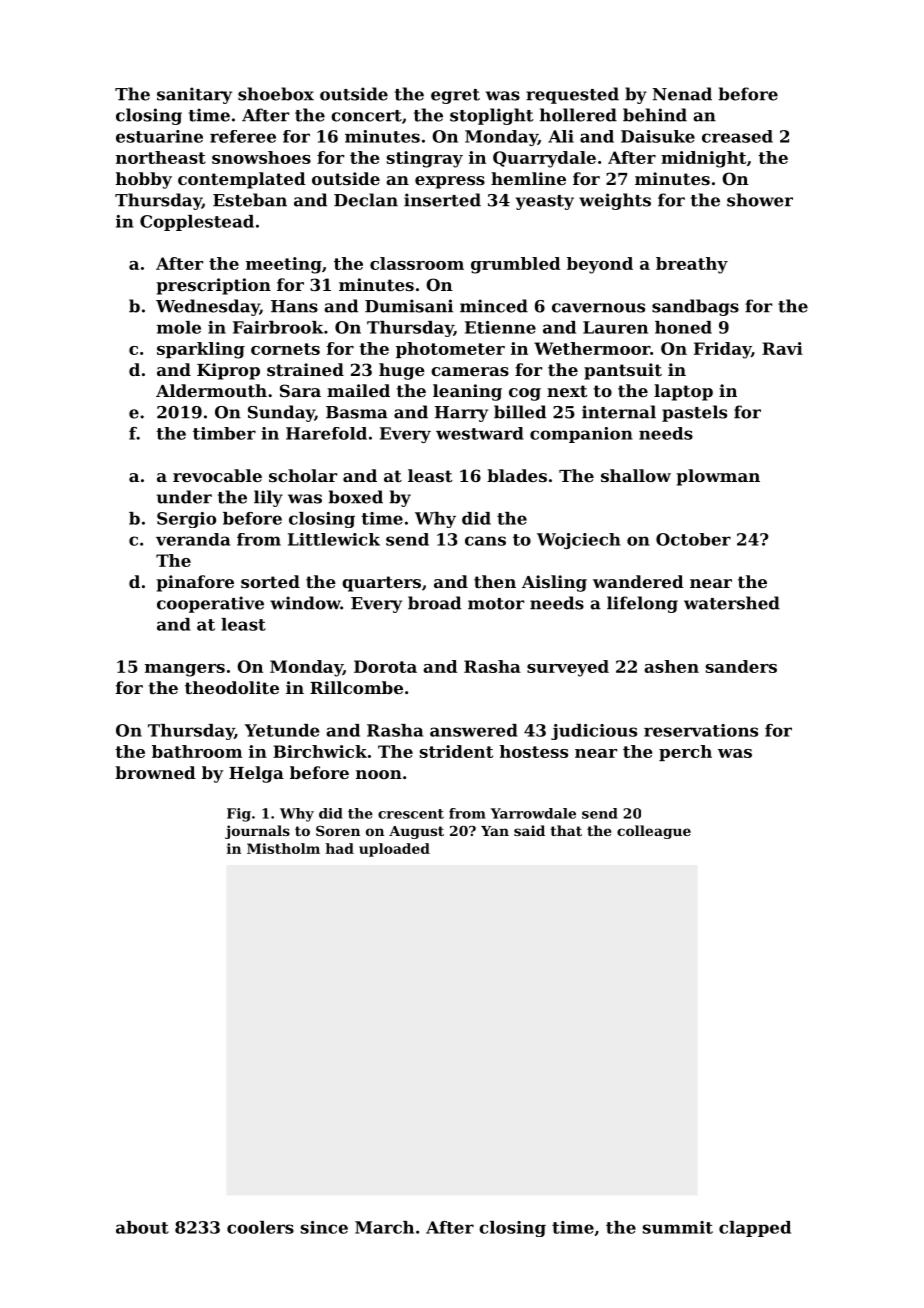 The image size is (924, 1308). I want to click on browned, so click(155, 772).
